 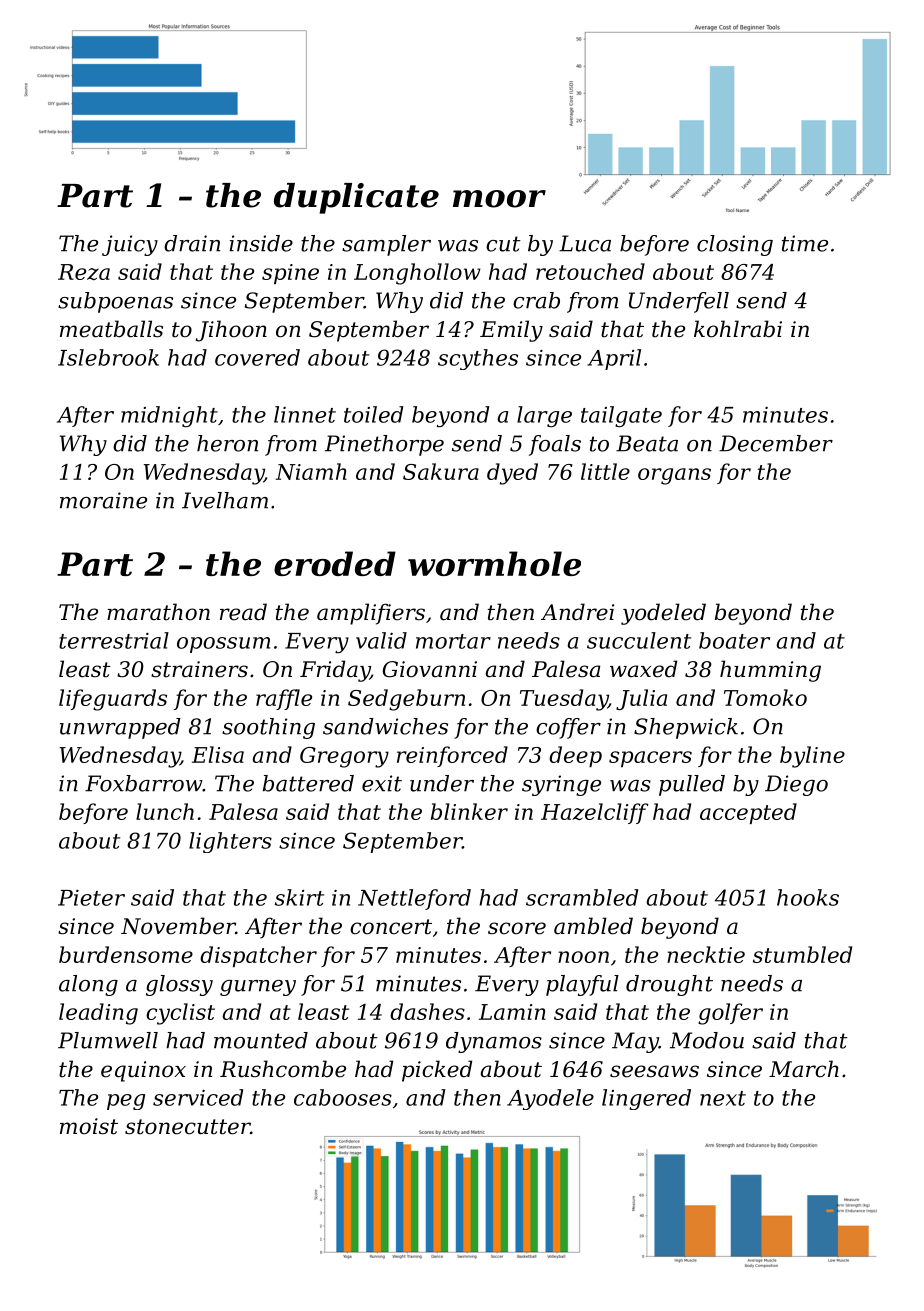 What do you see at coordinates (165, 811) in the screenshot?
I see `lunch` at bounding box center [165, 811].
